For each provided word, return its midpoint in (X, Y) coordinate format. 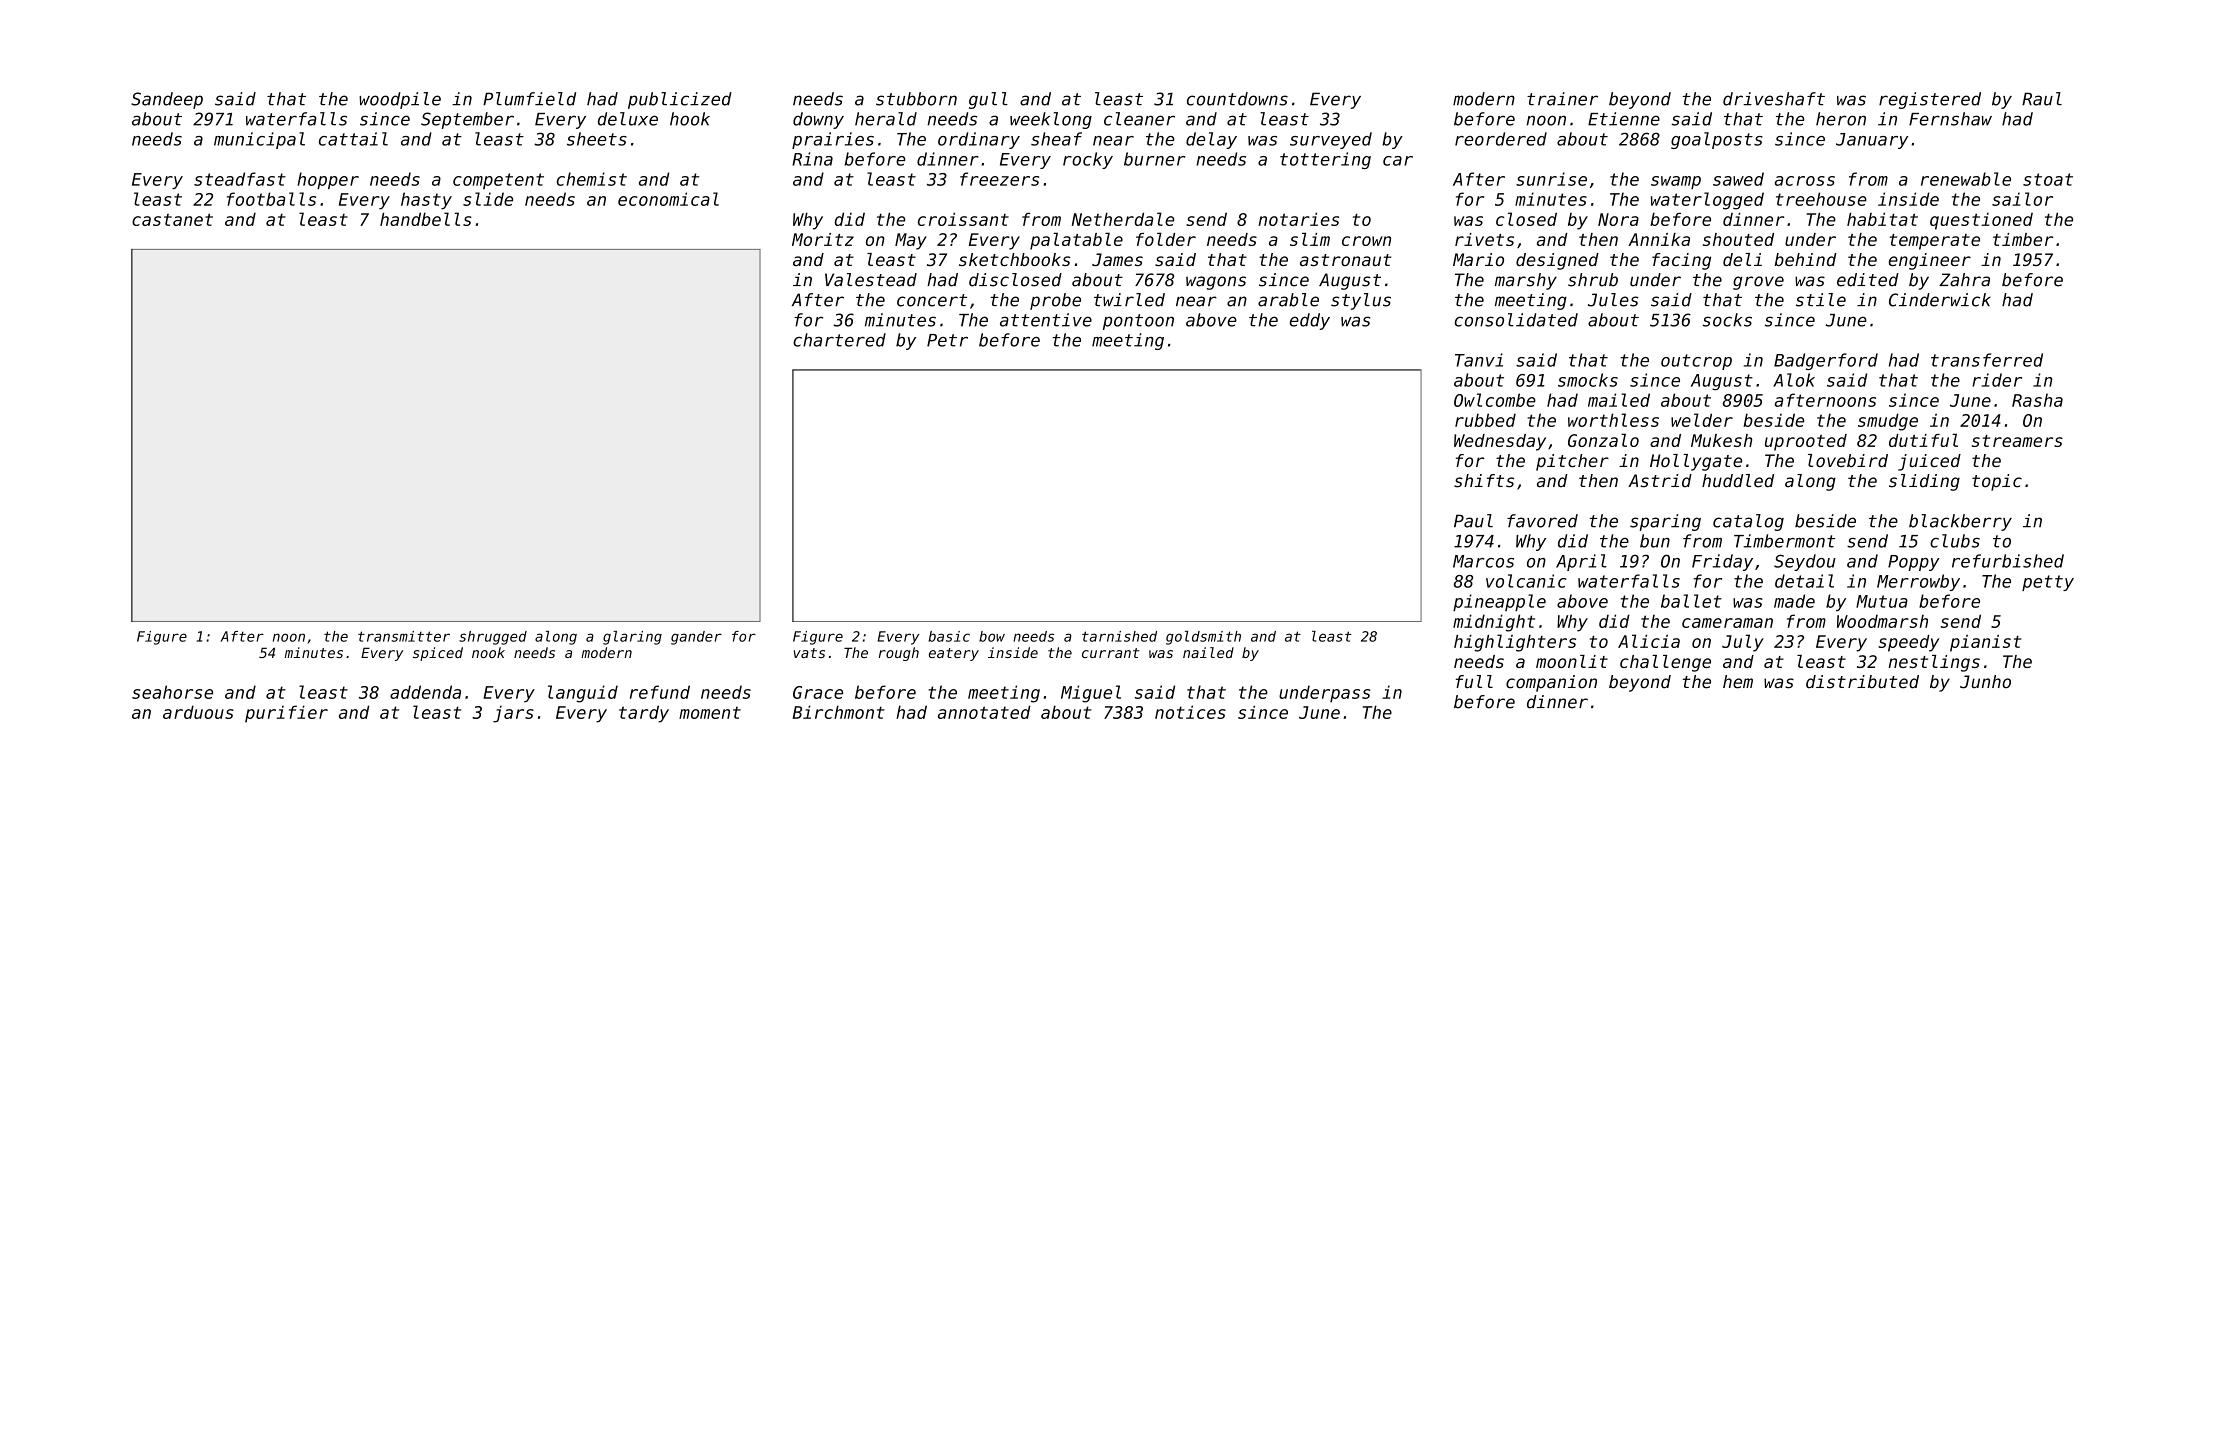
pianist (1986, 643)
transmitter (404, 636)
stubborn (916, 99)
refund (660, 692)
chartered (839, 340)
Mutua (1882, 601)
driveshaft (1774, 99)
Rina (812, 159)
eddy (1310, 321)
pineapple (1499, 602)
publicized (680, 100)
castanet (172, 220)
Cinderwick (1940, 300)
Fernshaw (1950, 119)
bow (992, 636)
